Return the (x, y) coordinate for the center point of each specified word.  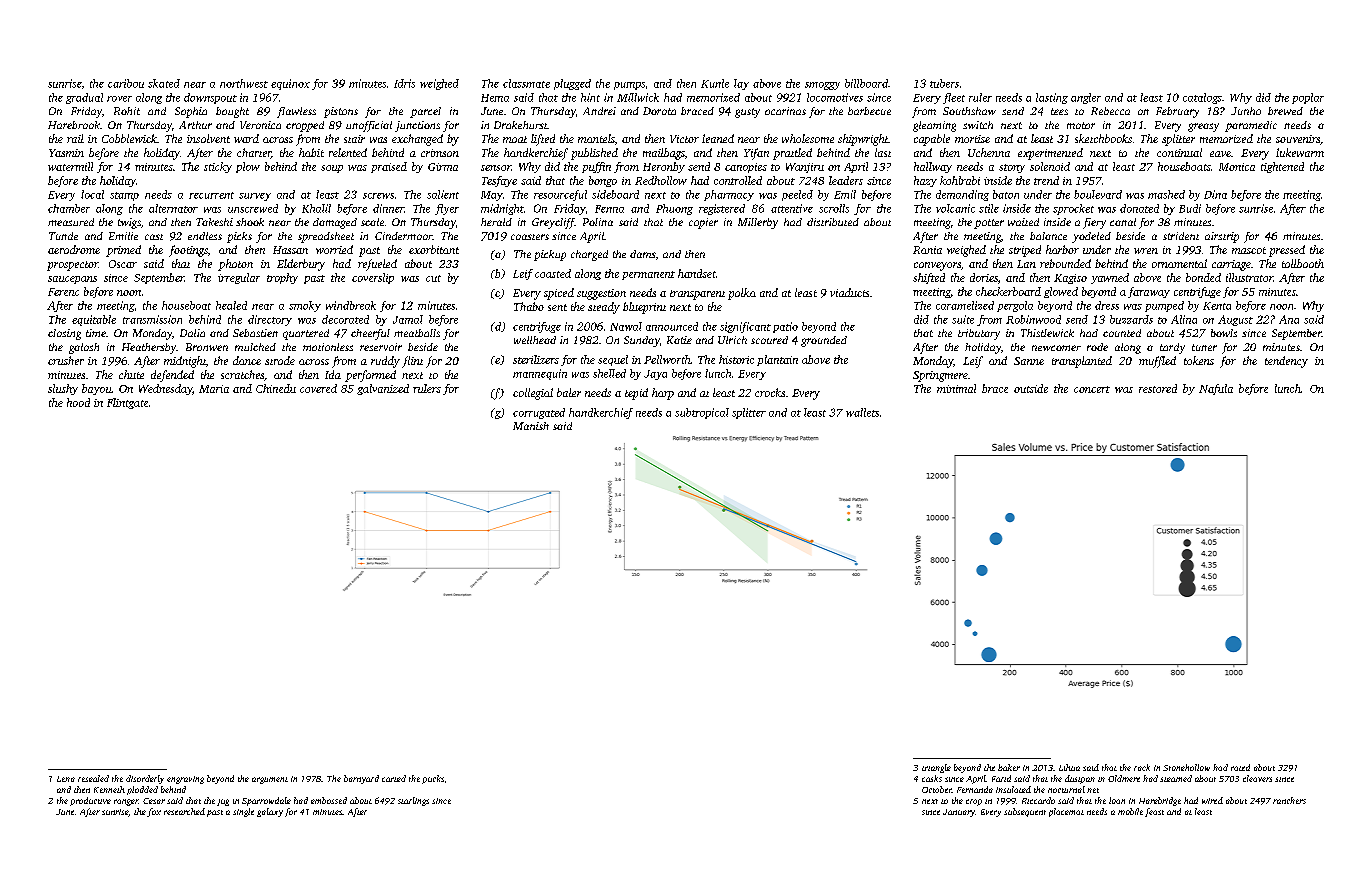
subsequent (1025, 812)
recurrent (211, 195)
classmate (526, 83)
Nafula (1216, 389)
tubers (944, 83)
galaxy (270, 812)
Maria (214, 389)
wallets (862, 412)
